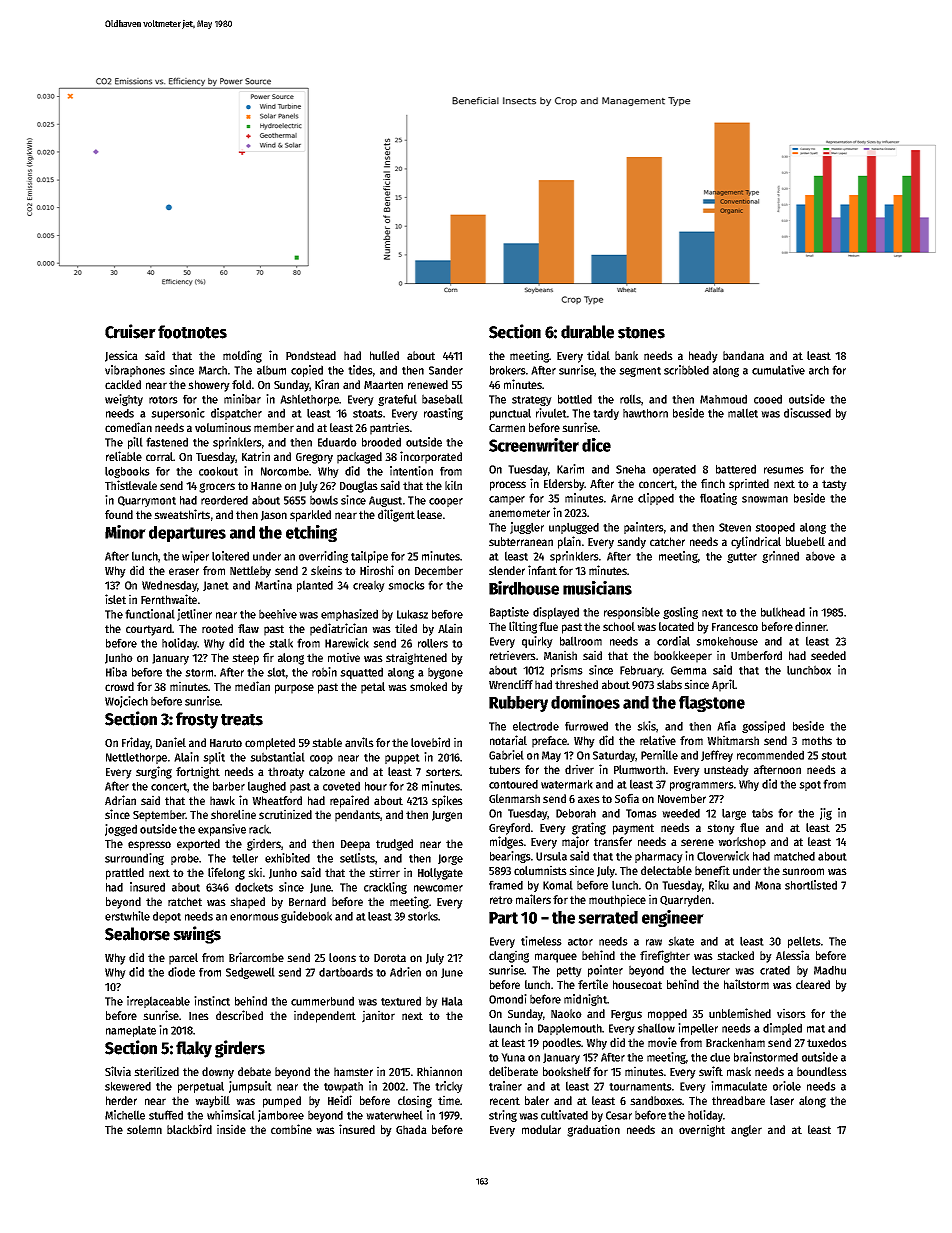  What do you see at coordinates (533, 899) in the screenshot?
I see `mailers` at bounding box center [533, 899].
